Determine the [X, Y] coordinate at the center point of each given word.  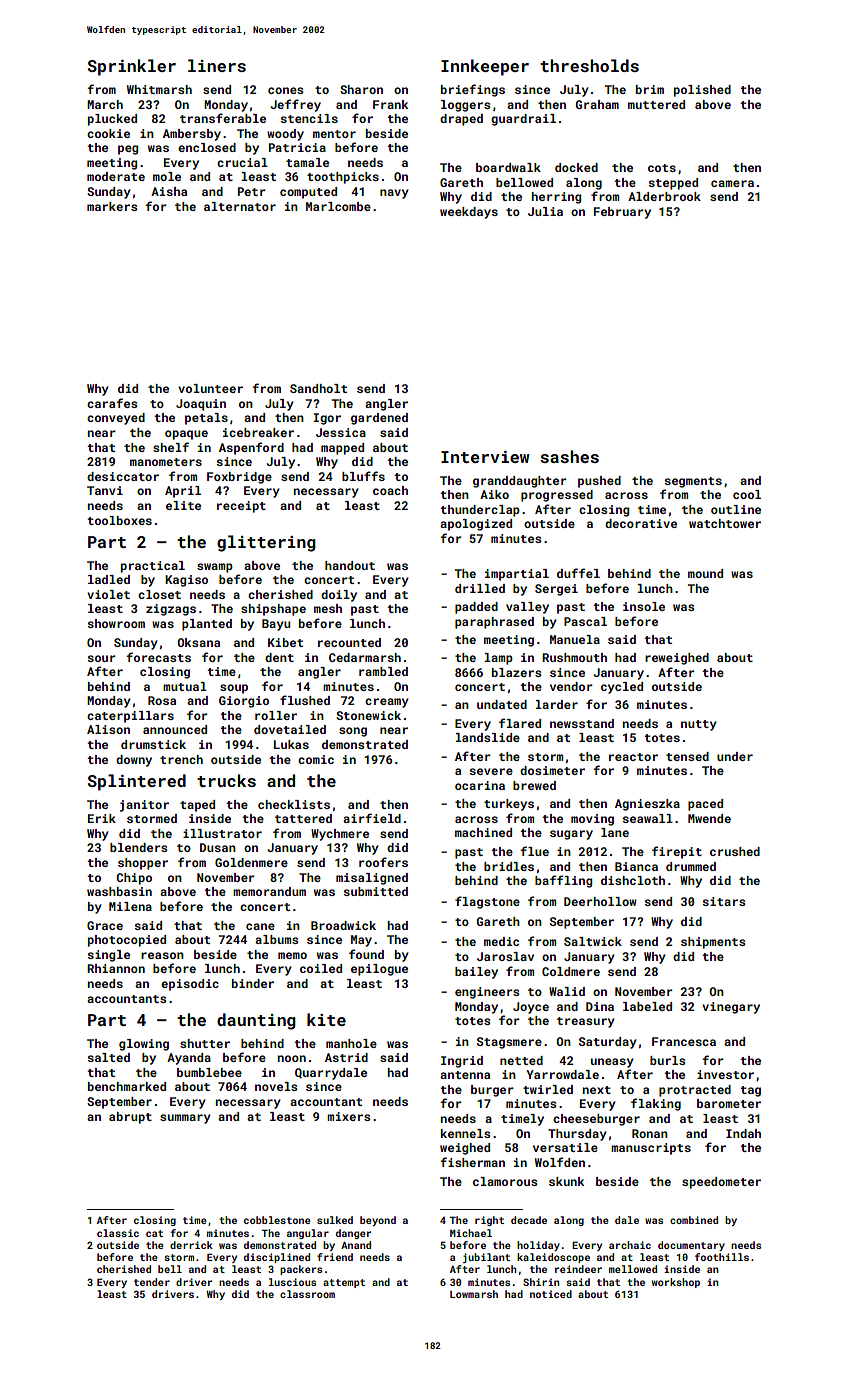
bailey [476, 973]
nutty [699, 725]
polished [702, 91]
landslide [488, 737]
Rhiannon [116, 968]
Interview [485, 457]
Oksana [198, 642]
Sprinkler [132, 67]
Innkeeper [485, 67]
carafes [112, 403]
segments [693, 482]
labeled [647, 1006]
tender [152, 1282]
